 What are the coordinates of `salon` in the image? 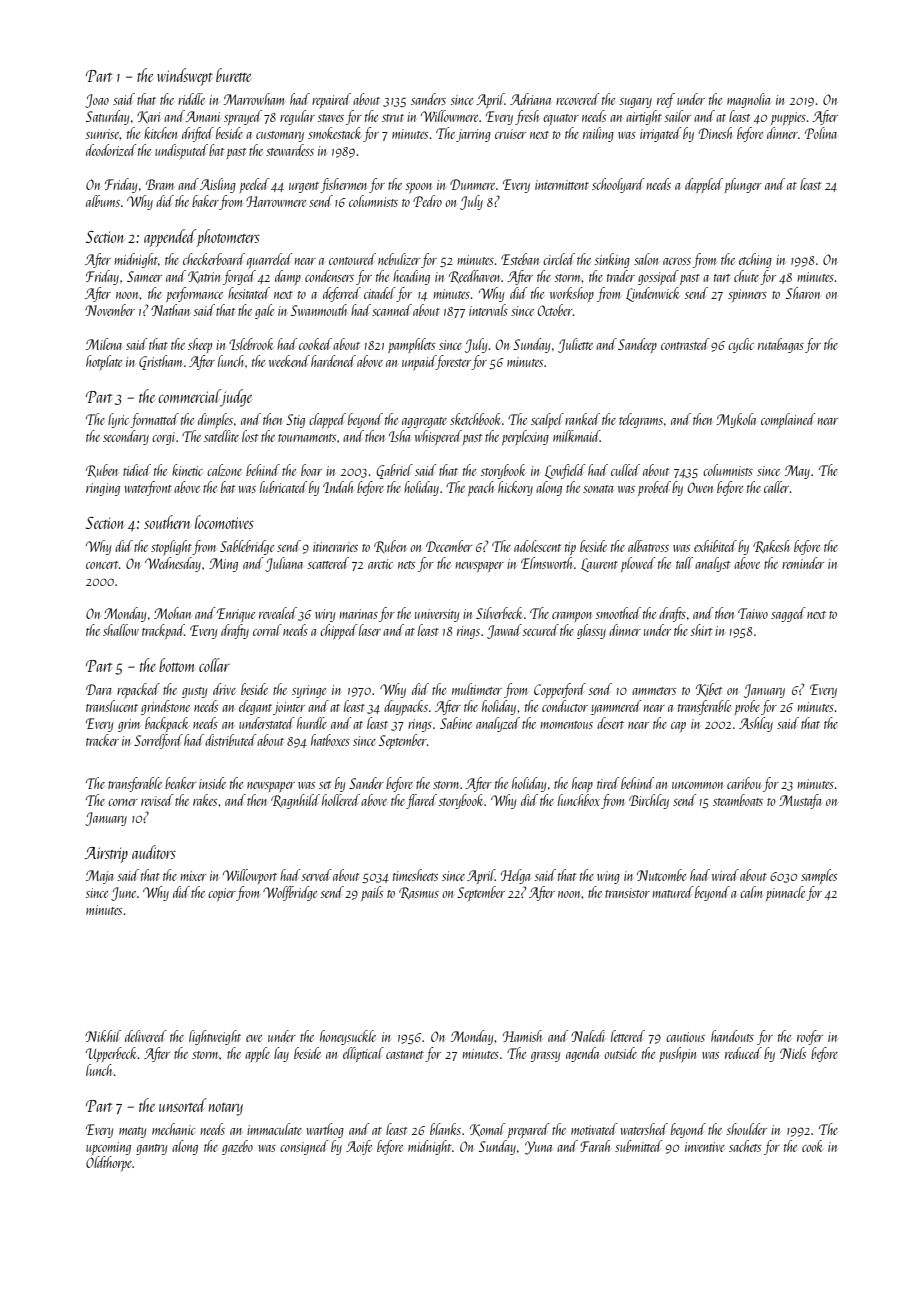 It's located at (646, 259).
